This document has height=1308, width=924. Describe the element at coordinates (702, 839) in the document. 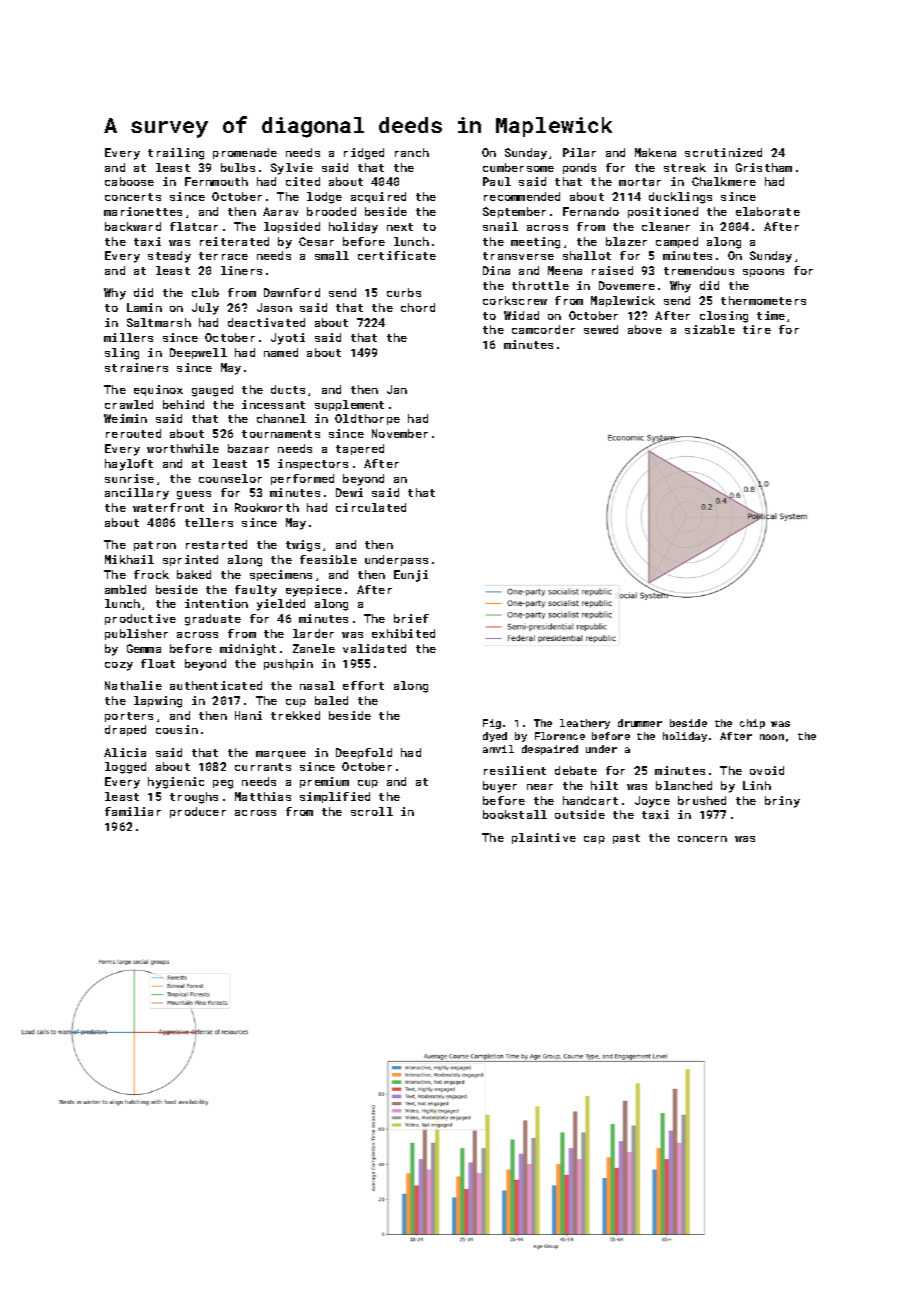

I see `concern` at that location.
